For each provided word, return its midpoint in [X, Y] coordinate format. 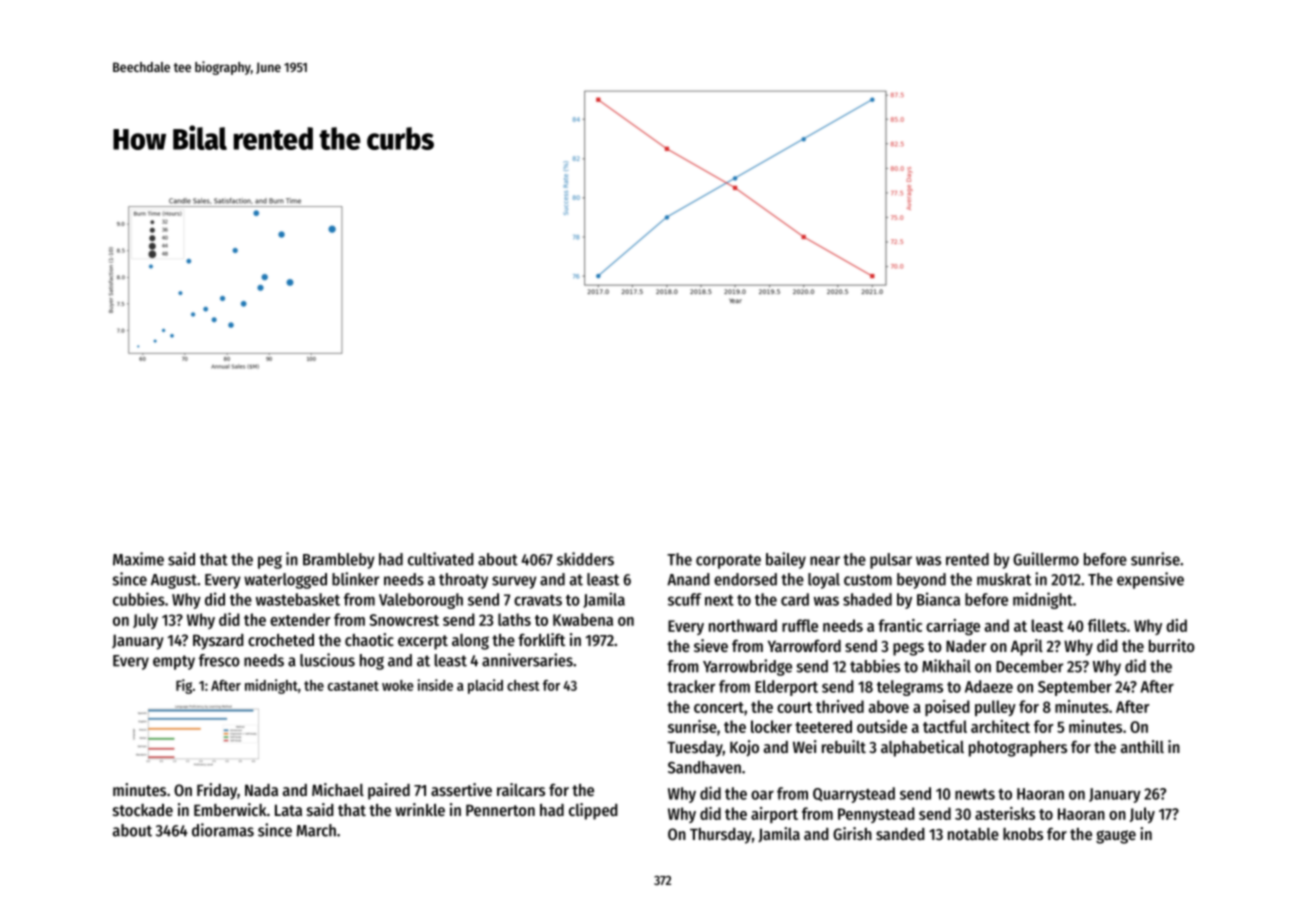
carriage [953, 627]
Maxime [138, 559]
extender [300, 619]
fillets [1107, 625]
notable [973, 834]
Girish [852, 833]
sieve [711, 645]
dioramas [223, 830]
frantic [900, 625]
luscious [327, 660]
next [719, 600]
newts [975, 794]
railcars [521, 789]
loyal [824, 581]
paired [389, 791]
